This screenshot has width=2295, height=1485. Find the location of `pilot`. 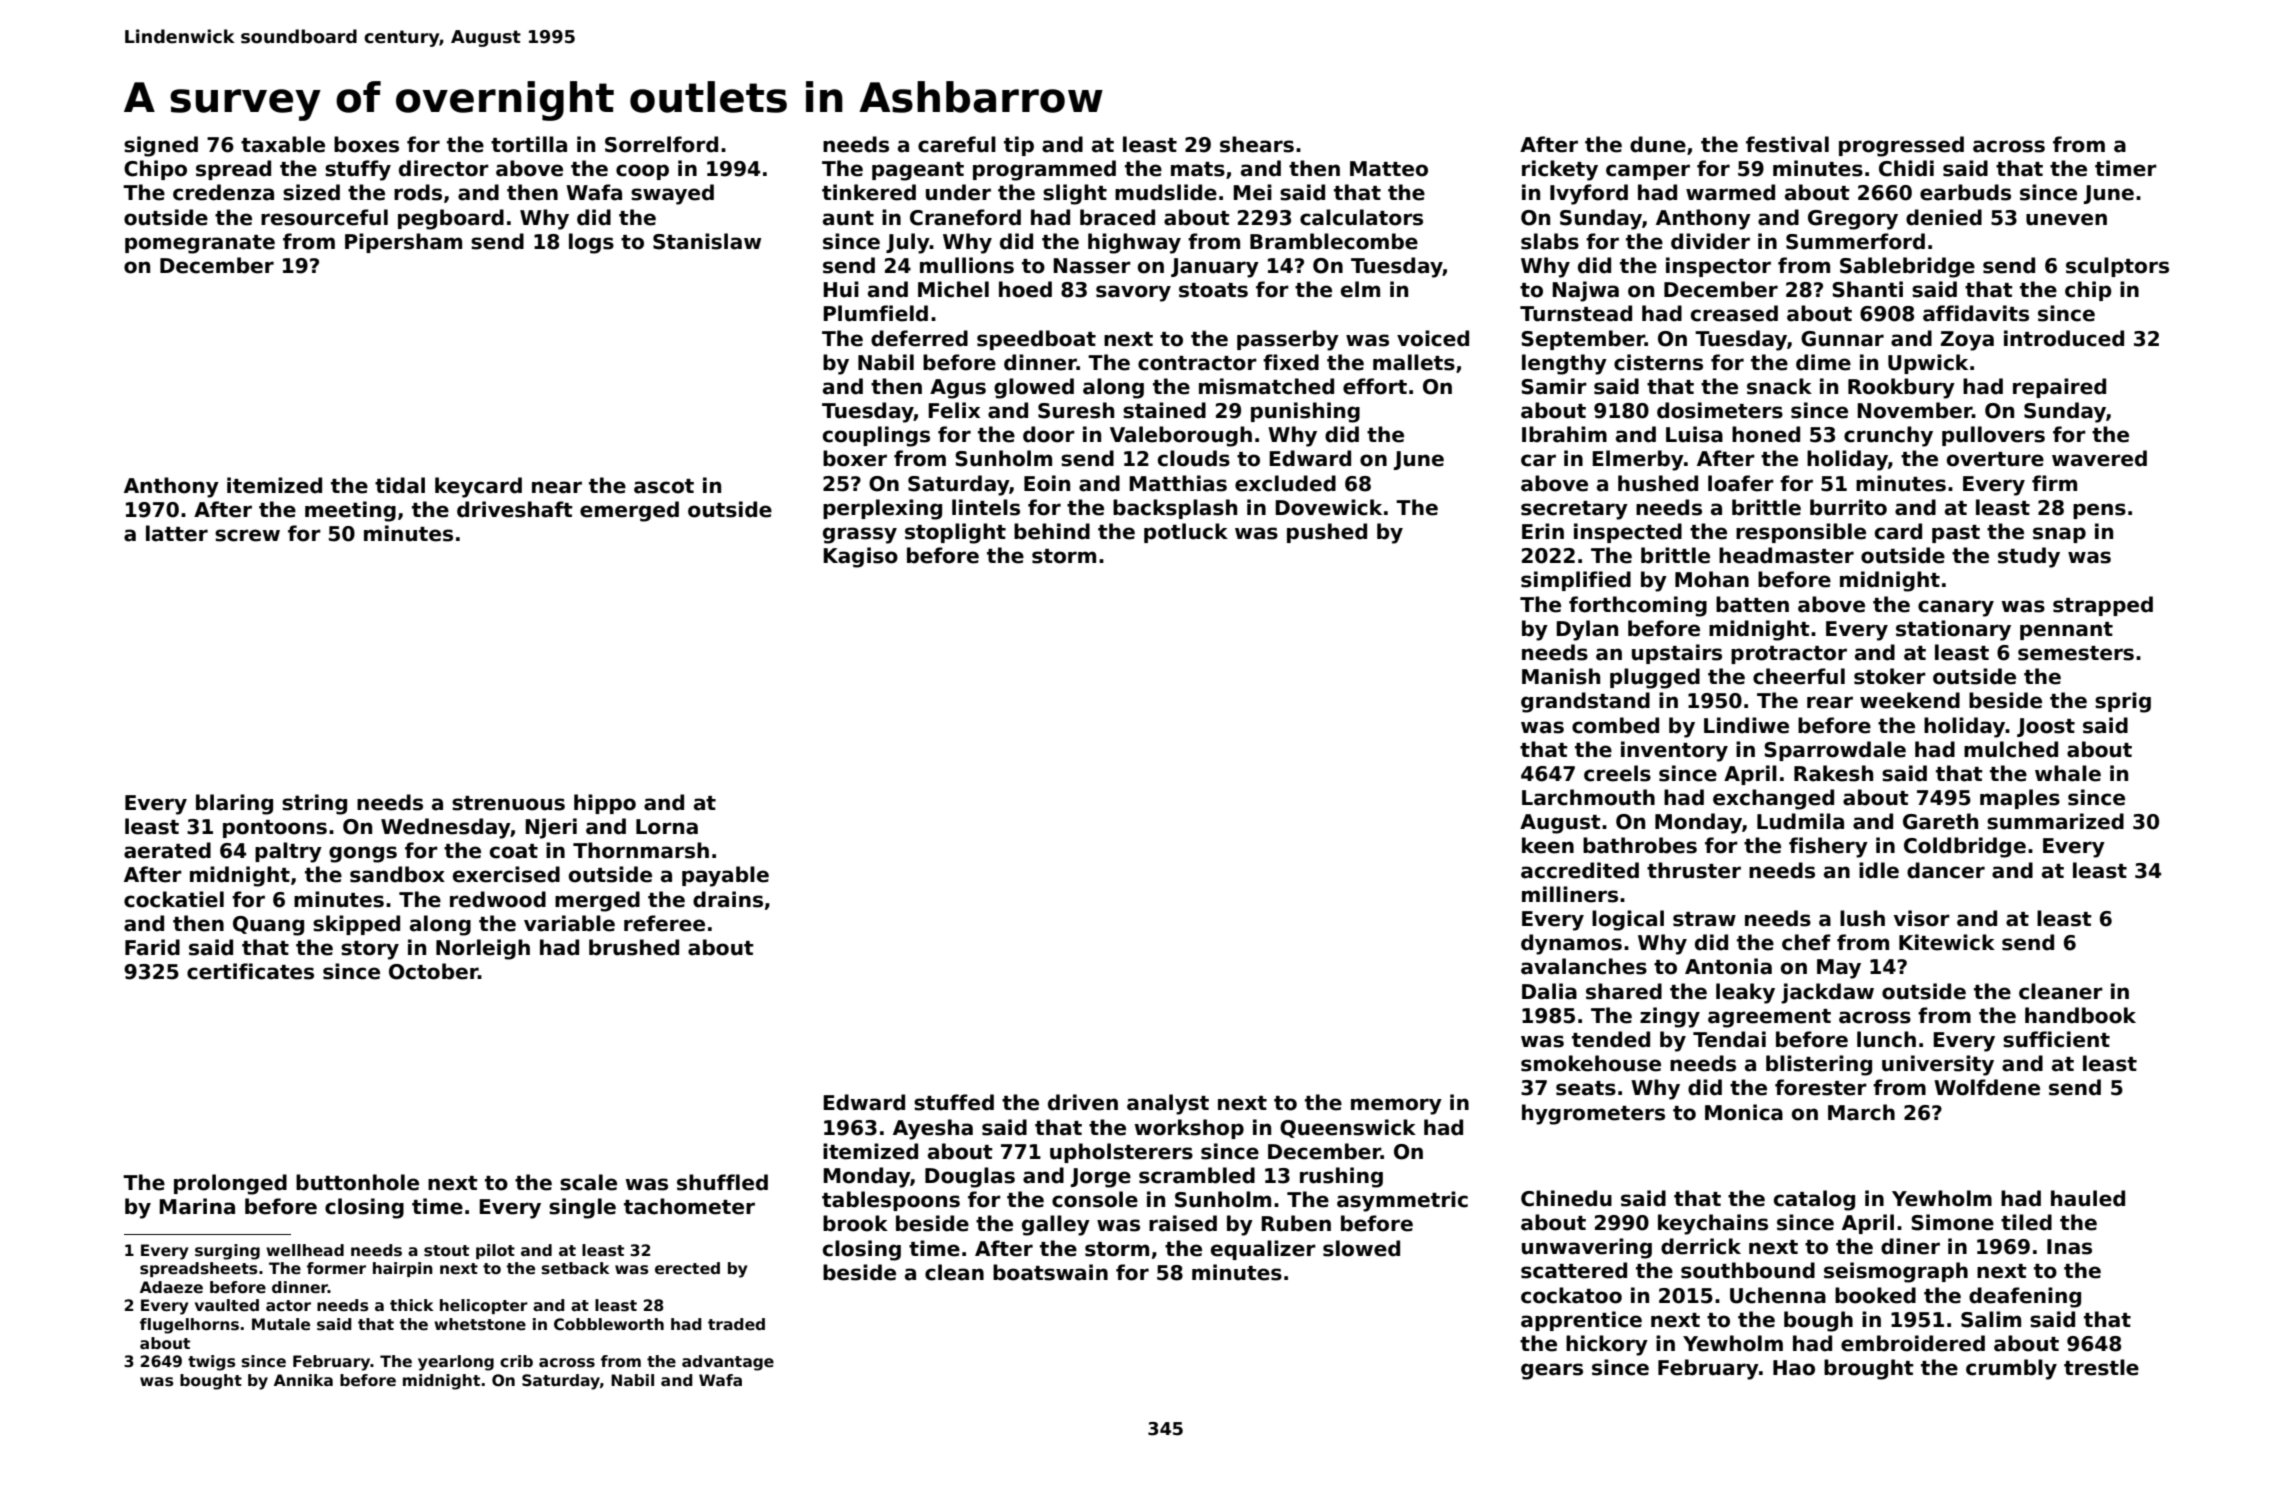

pilot is located at coordinates (495, 1251).
